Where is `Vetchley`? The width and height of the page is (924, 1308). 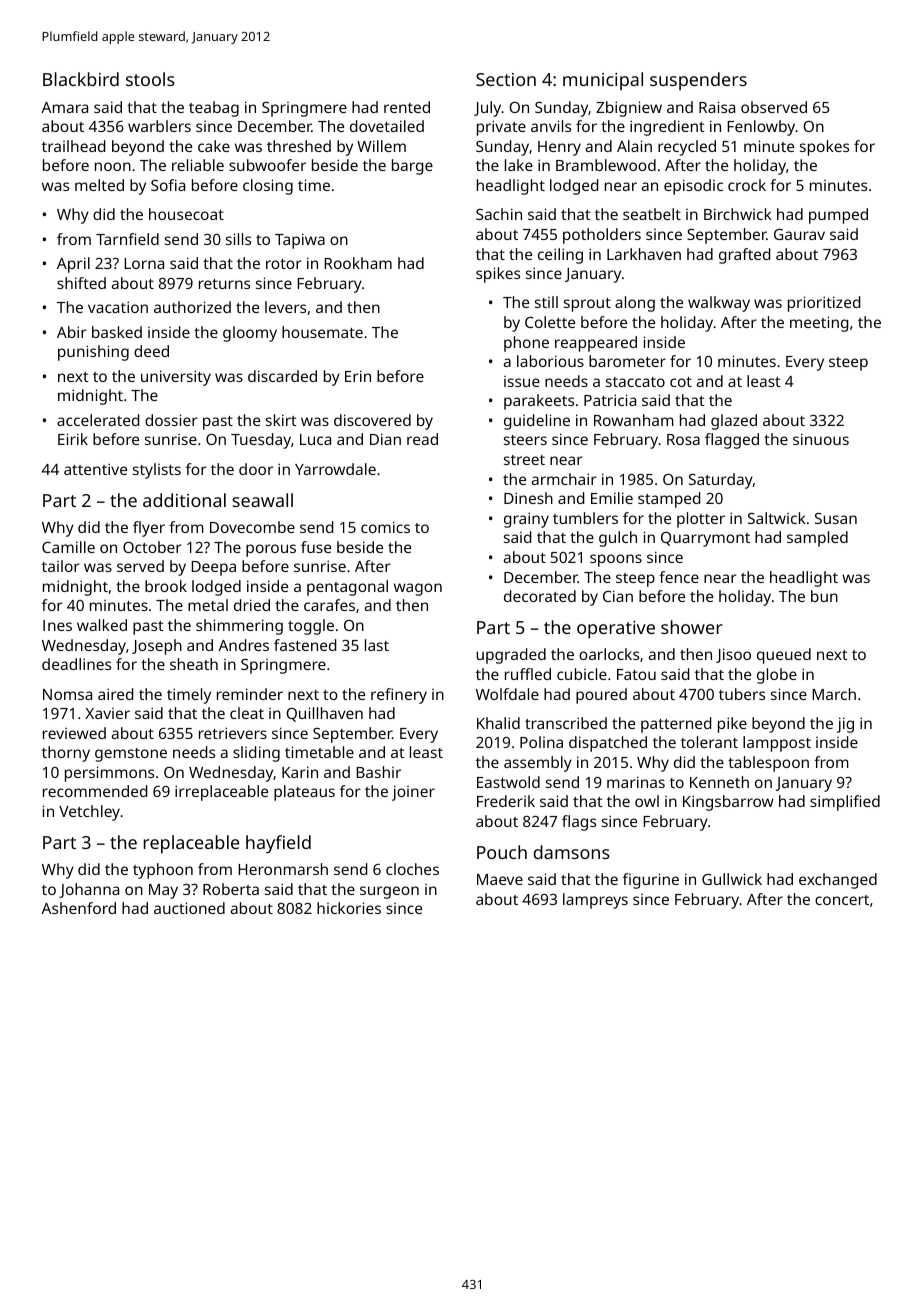
Vetchley is located at coordinates (89, 813).
